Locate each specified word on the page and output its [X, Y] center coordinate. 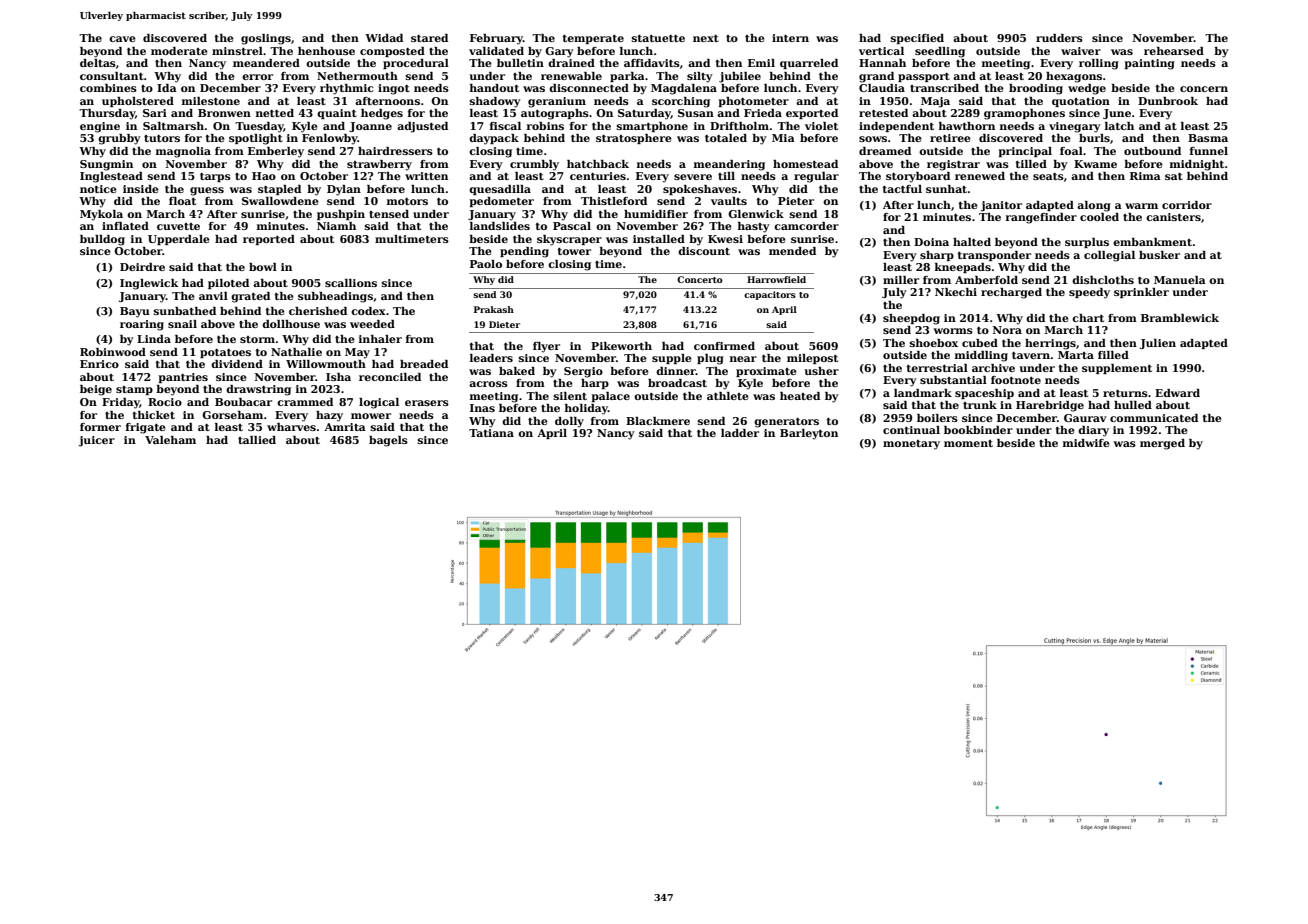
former [100, 427]
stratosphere [634, 139]
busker [1159, 255]
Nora [1007, 330]
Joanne [370, 127]
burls [1094, 138]
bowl [263, 267]
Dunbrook [1168, 101]
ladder [740, 433]
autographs [555, 114]
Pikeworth [621, 346]
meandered [266, 63]
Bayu [135, 312]
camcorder [806, 226]
